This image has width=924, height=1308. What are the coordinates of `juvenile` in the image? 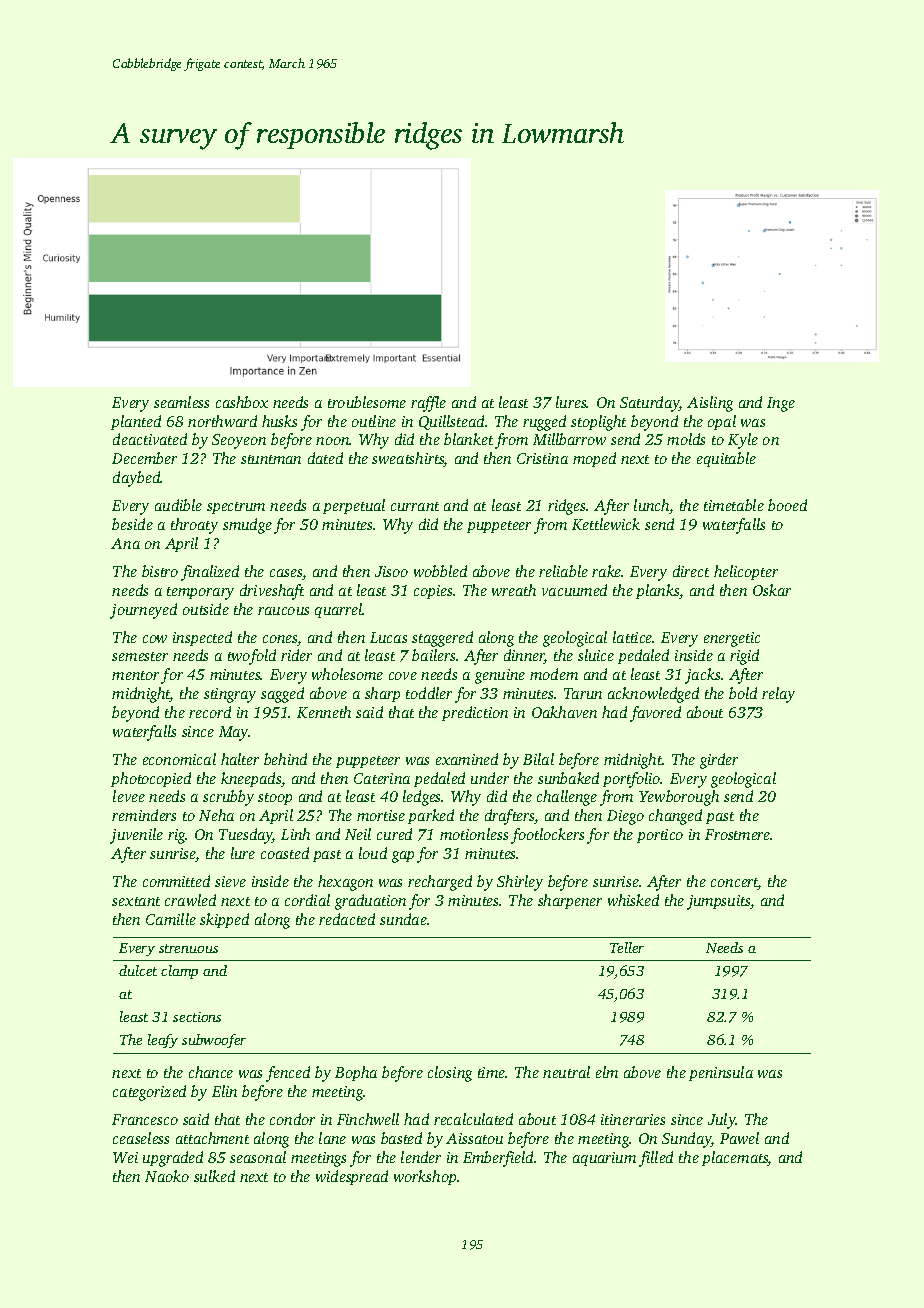 It's located at (136, 836).
